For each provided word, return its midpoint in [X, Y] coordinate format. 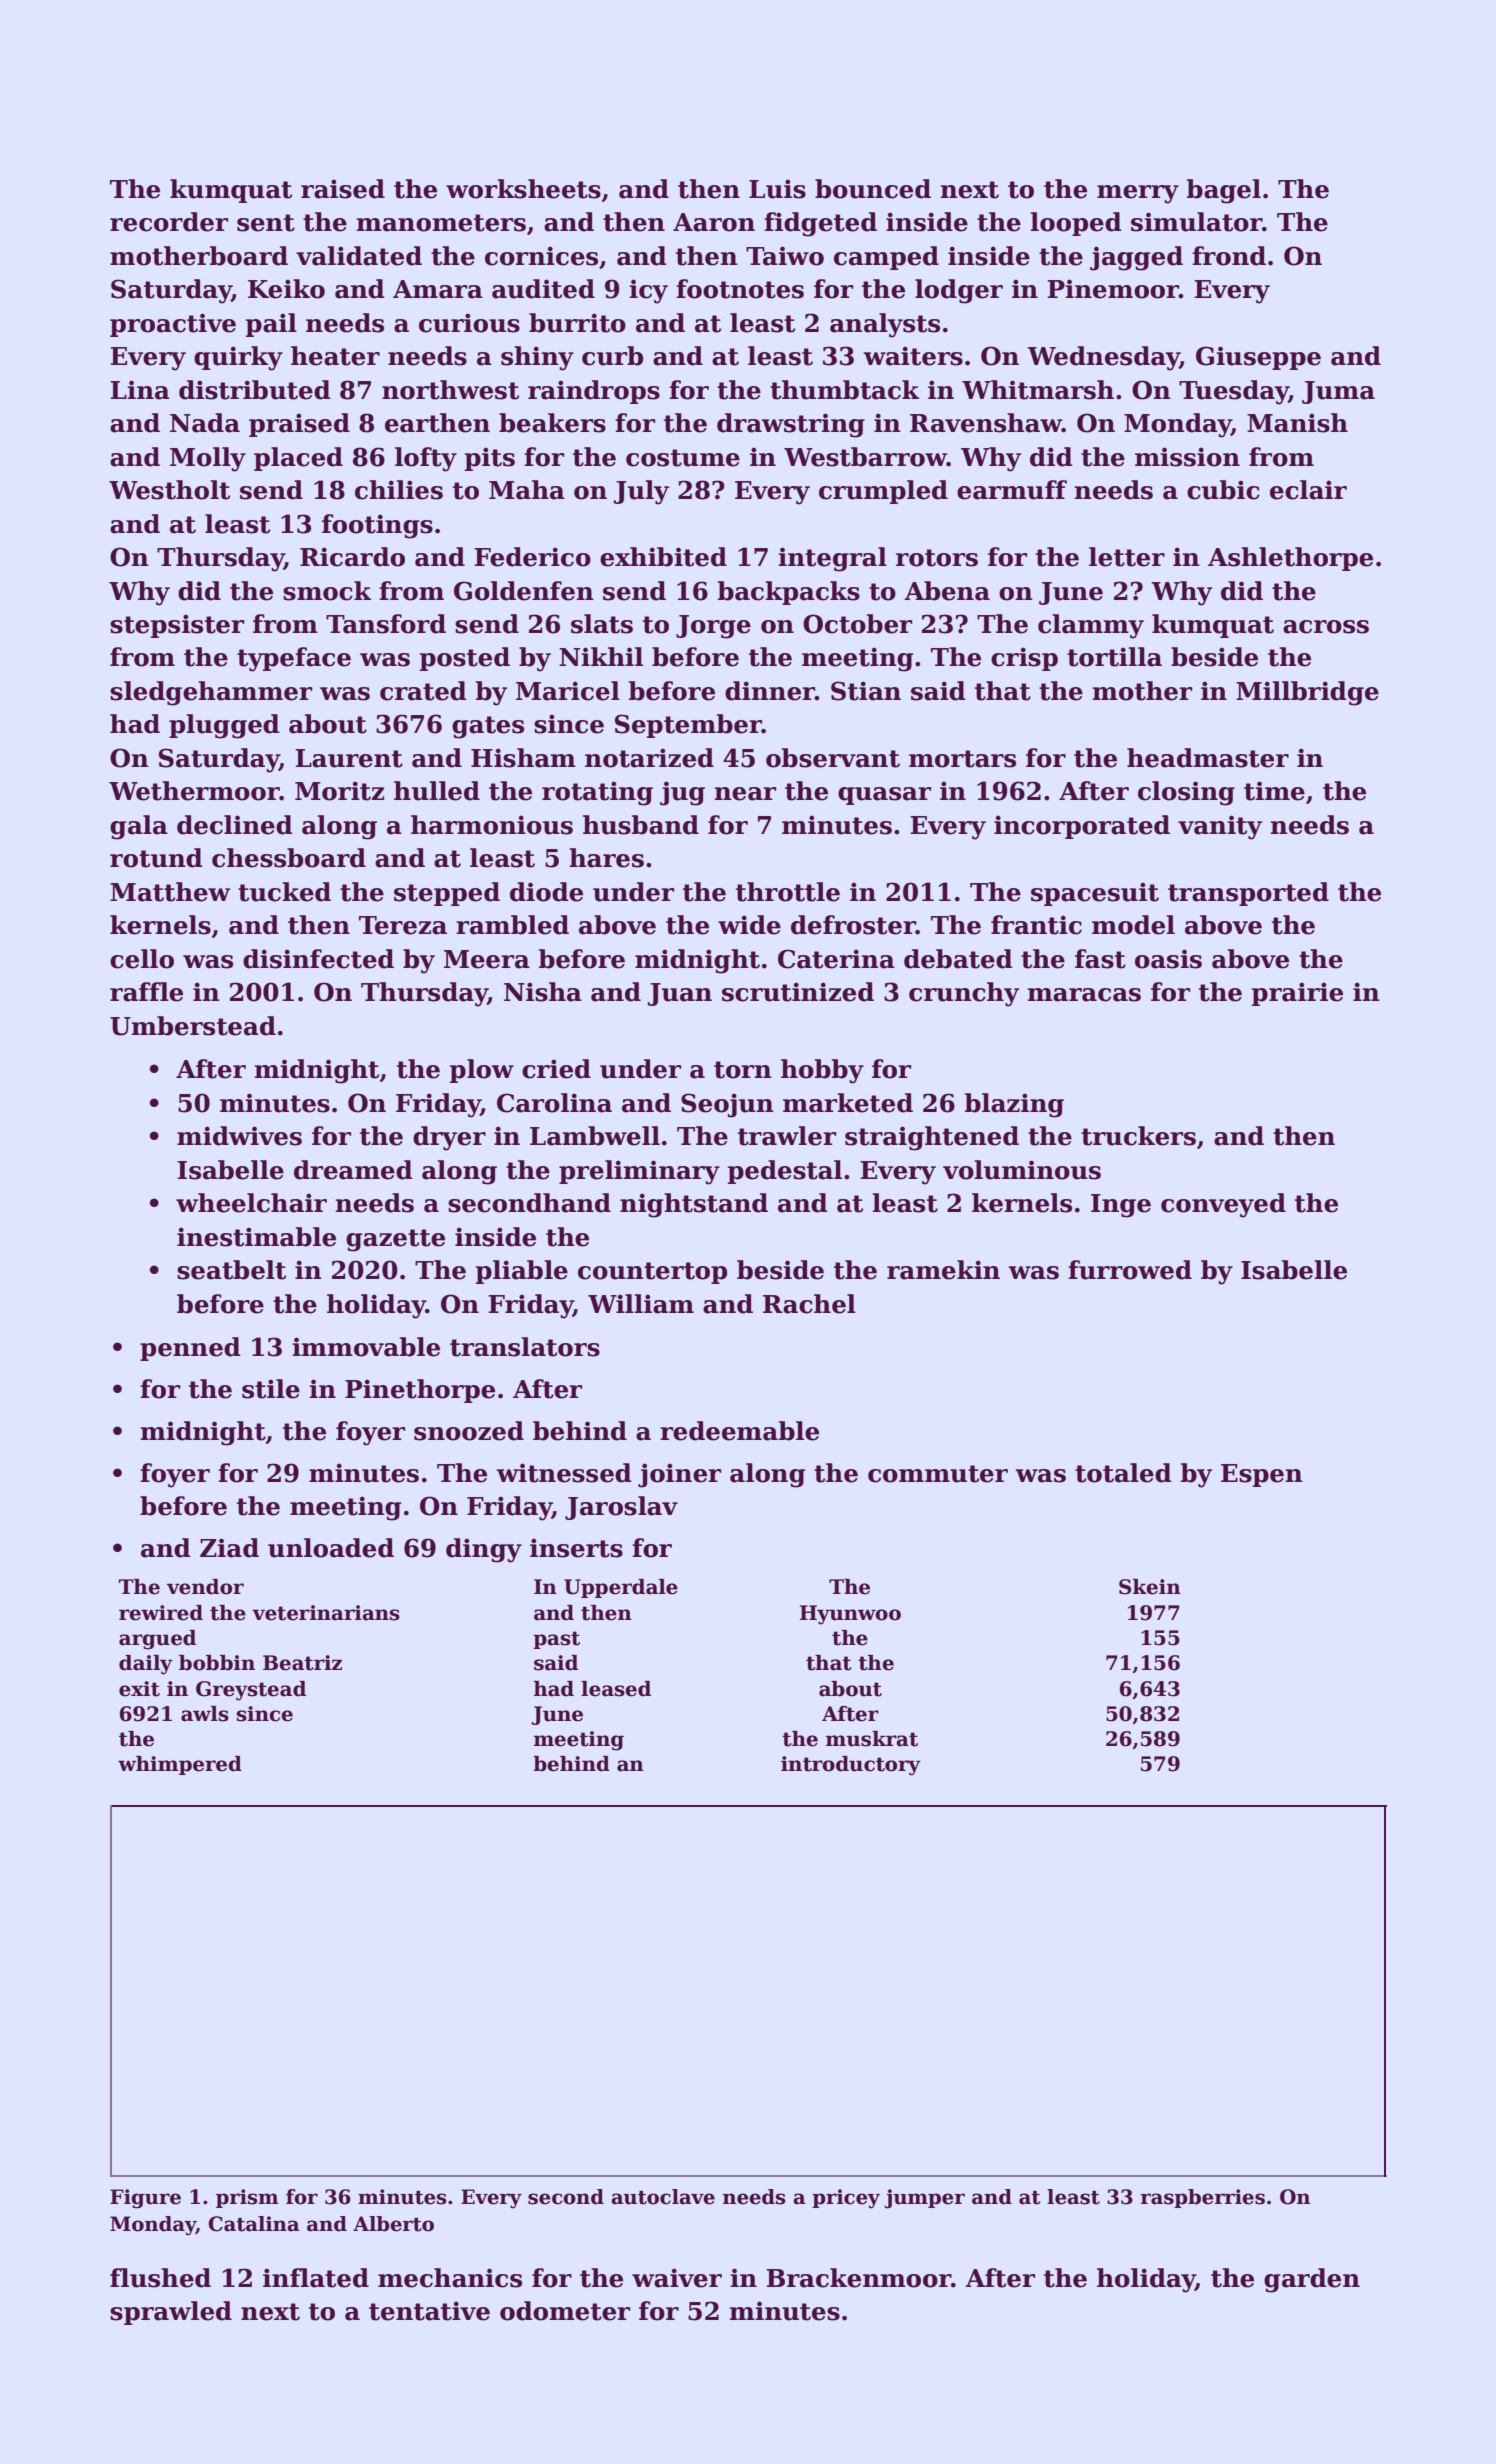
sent [266, 223]
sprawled [171, 2313]
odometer [565, 2311]
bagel [1224, 191]
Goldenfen [524, 591]
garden [1312, 2280]
